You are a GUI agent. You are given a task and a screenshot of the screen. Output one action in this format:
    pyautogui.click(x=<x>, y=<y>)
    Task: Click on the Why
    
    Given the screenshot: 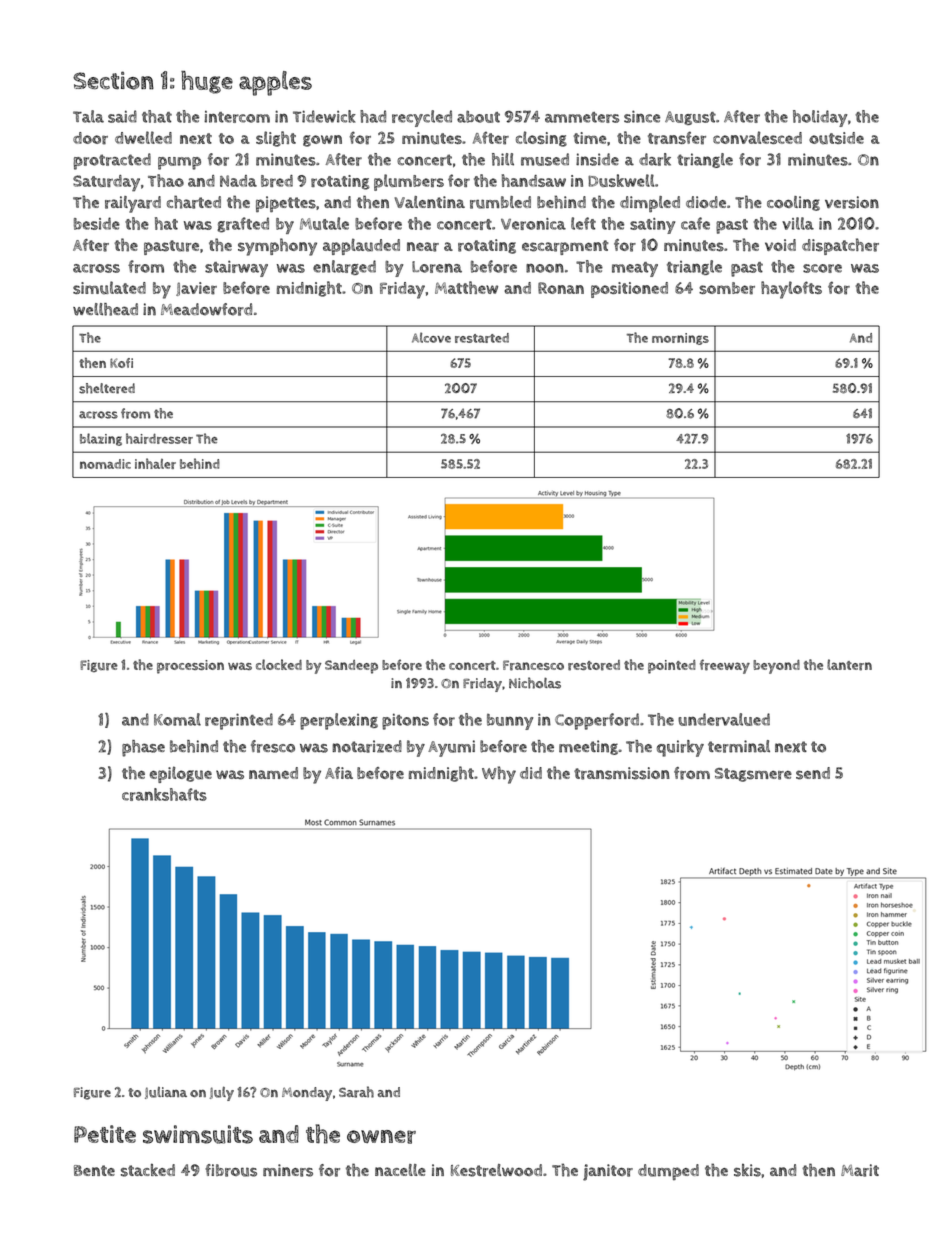 What is the action you would take?
    pyautogui.click(x=499, y=775)
